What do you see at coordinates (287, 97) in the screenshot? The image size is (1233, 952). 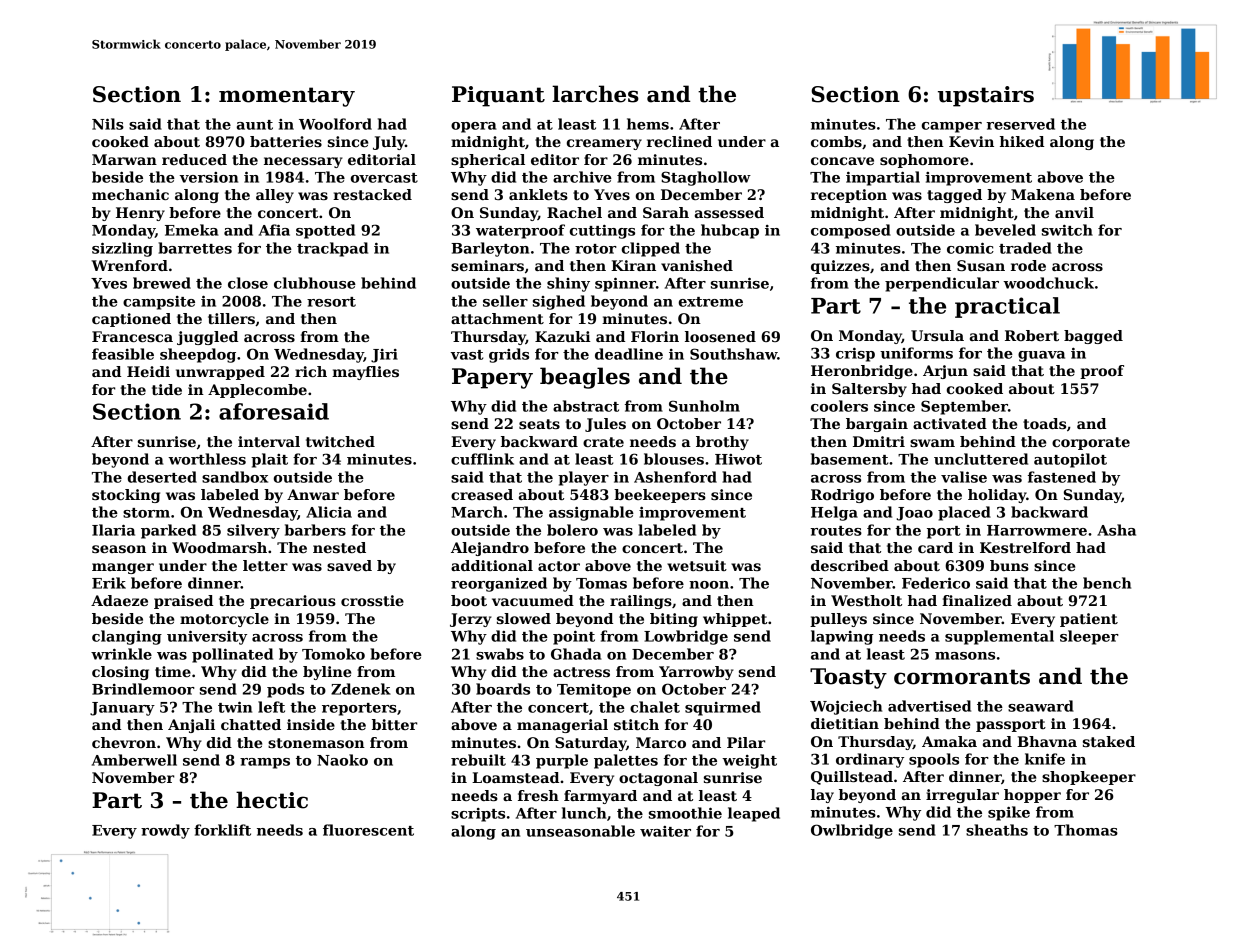 I see `momentary` at bounding box center [287, 97].
